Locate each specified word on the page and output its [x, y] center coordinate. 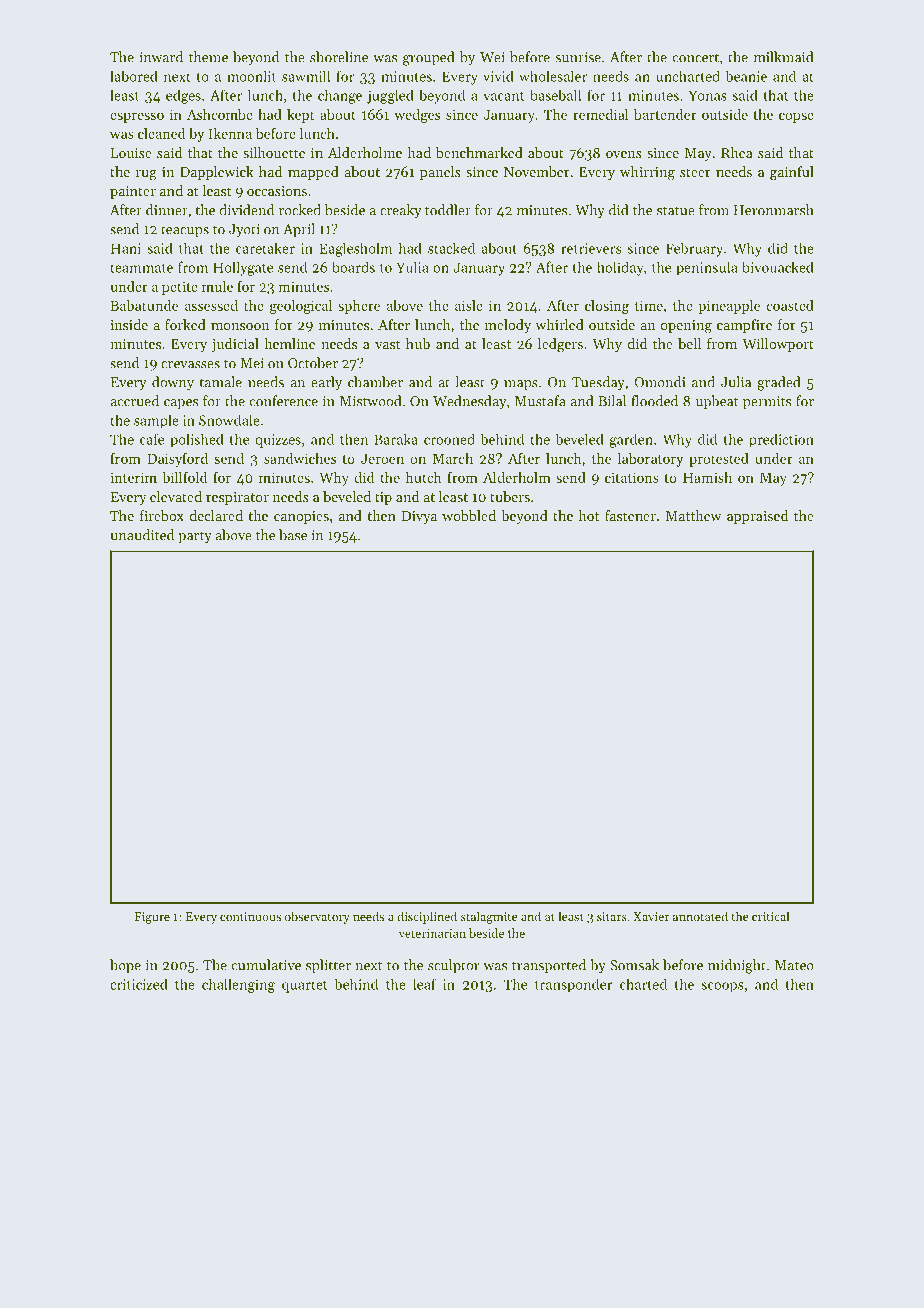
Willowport [778, 345]
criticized [139, 984]
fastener [630, 515]
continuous [250, 916]
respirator [237, 498]
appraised [758, 517]
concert [696, 58]
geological [301, 307]
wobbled [469, 515]
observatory [317, 917]
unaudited [142, 535]
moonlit [251, 76]
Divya [419, 517]
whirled [559, 324]
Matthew [693, 515]
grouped [428, 58]
